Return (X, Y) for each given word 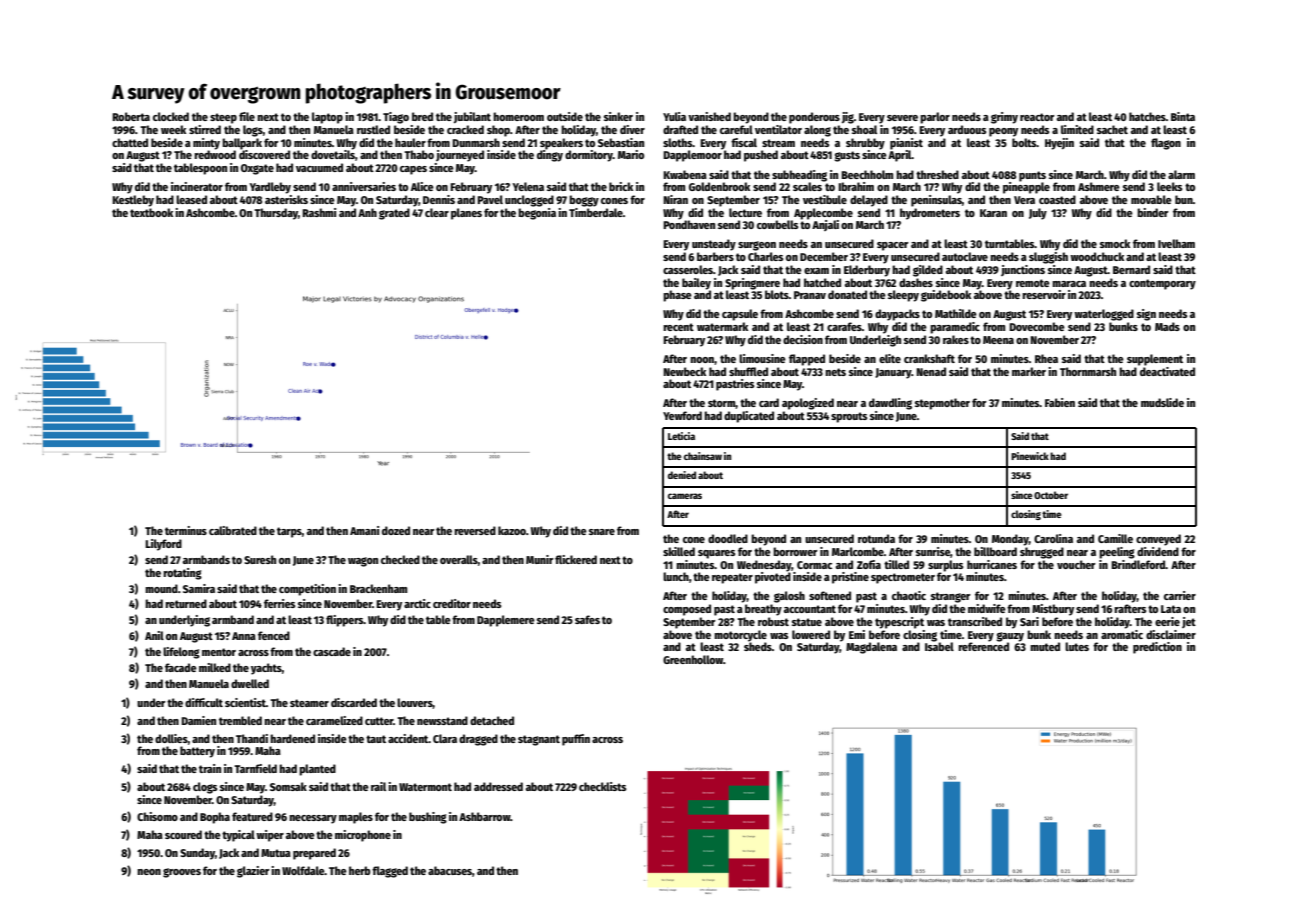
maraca (1069, 284)
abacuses (450, 870)
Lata (1171, 609)
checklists (602, 786)
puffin (576, 740)
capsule (740, 315)
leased (191, 199)
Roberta (131, 116)
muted (1045, 646)
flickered (576, 559)
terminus (186, 530)
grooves (182, 873)
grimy (1004, 118)
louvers (415, 703)
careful (736, 129)
